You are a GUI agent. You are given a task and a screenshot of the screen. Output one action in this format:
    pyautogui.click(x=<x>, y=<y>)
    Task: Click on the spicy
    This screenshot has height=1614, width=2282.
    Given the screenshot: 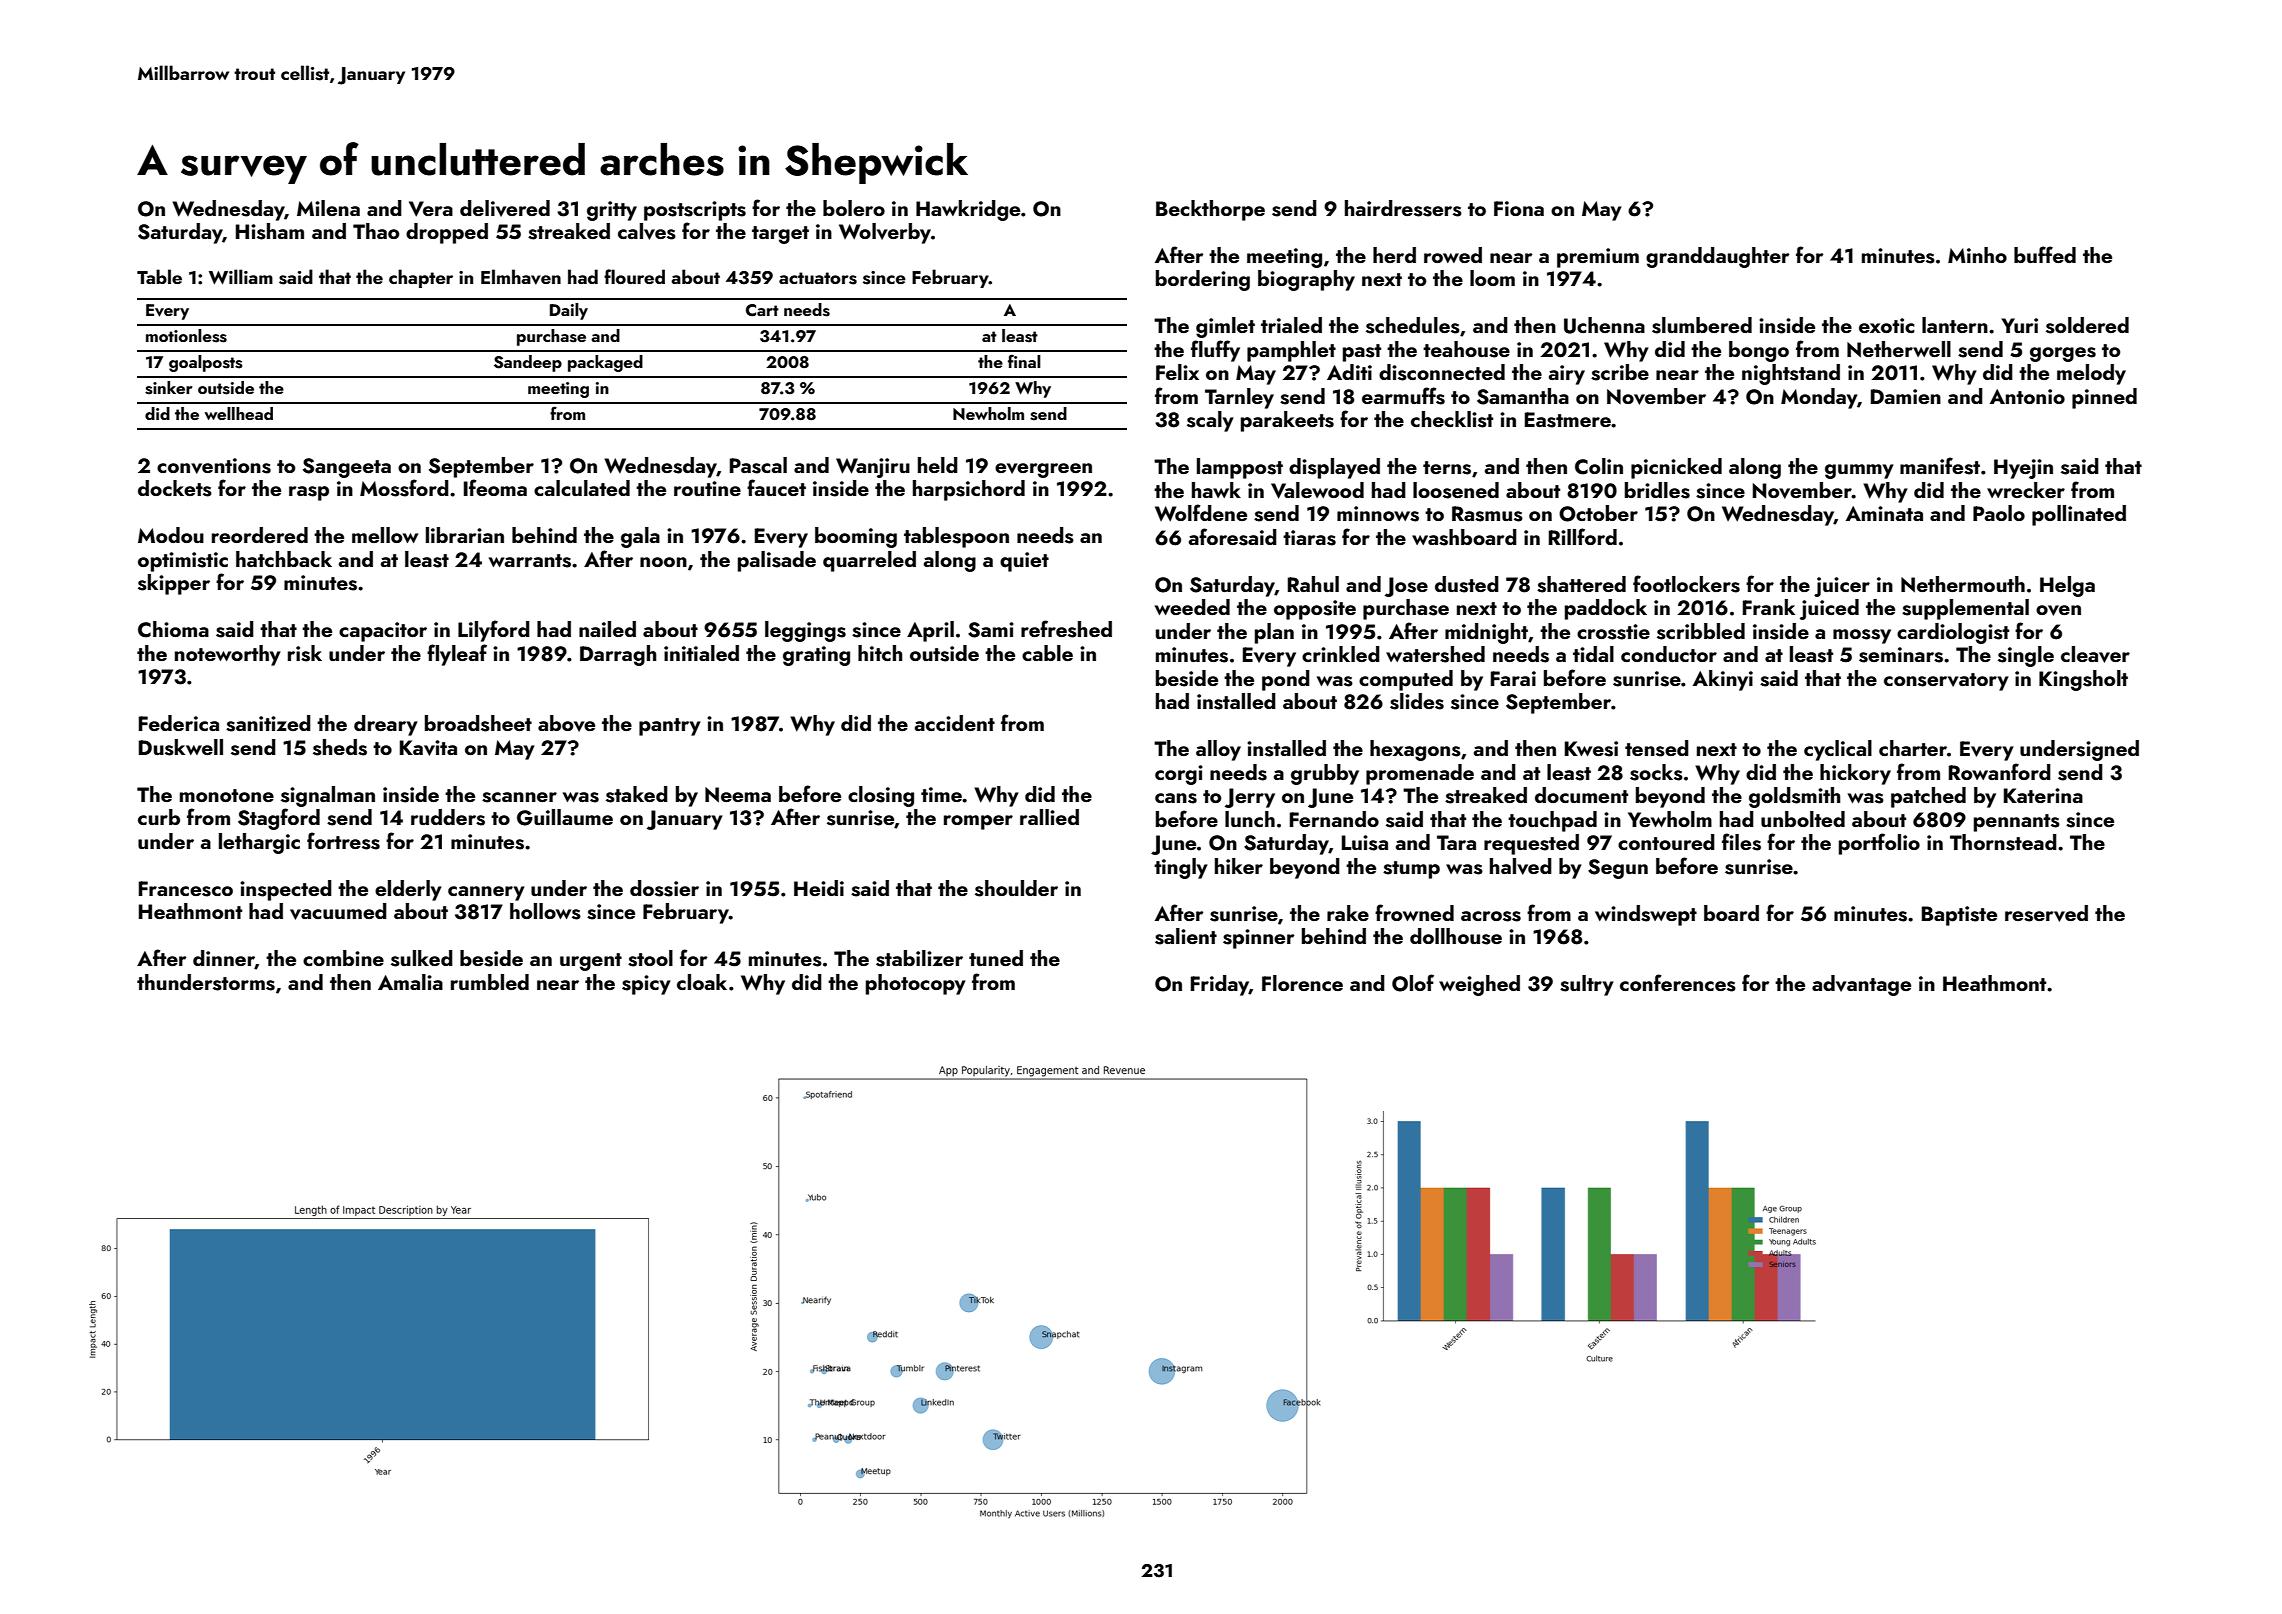 What is the action you would take?
    pyautogui.click(x=646, y=985)
